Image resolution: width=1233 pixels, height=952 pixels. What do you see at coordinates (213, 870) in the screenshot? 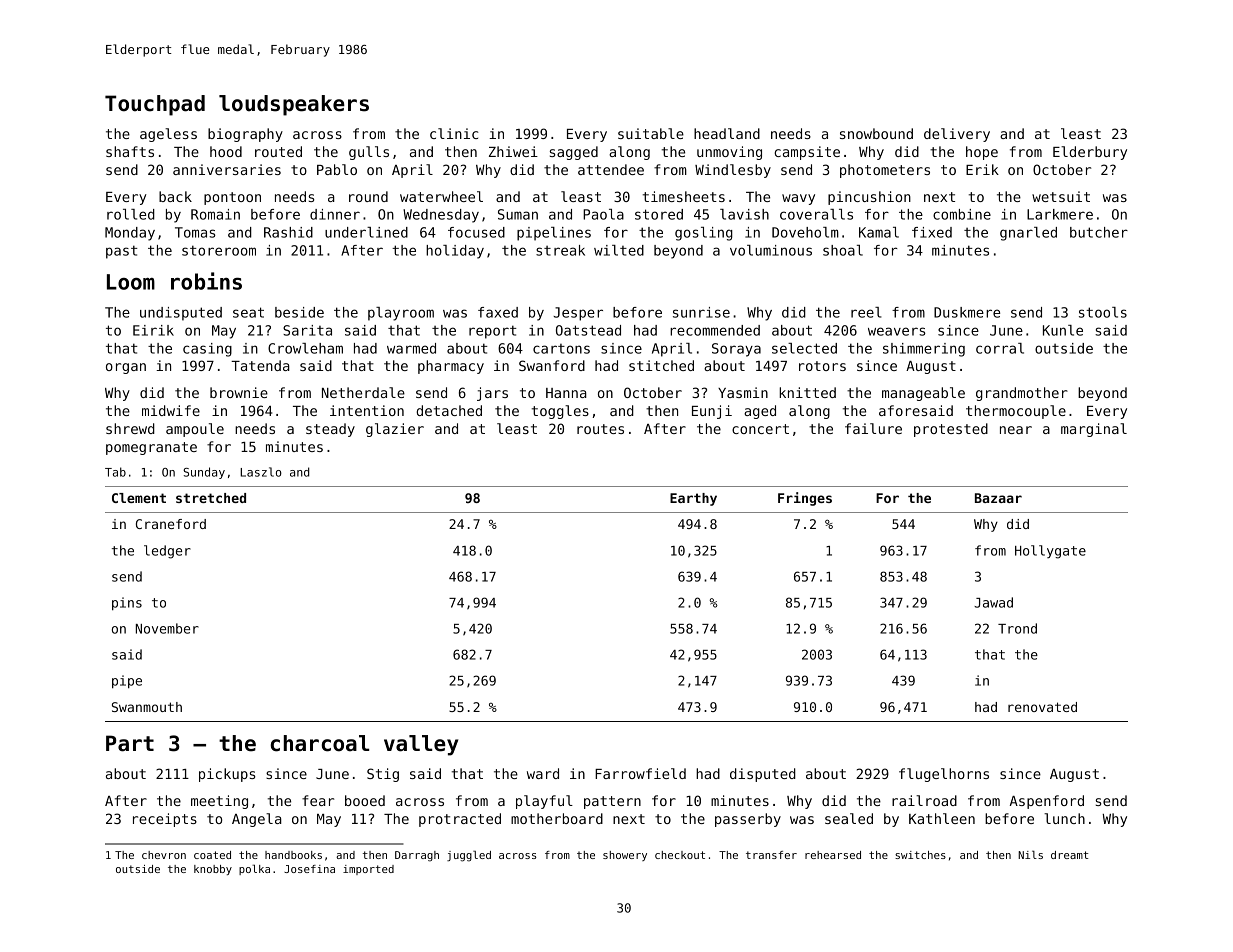
I see `knobby` at bounding box center [213, 870].
